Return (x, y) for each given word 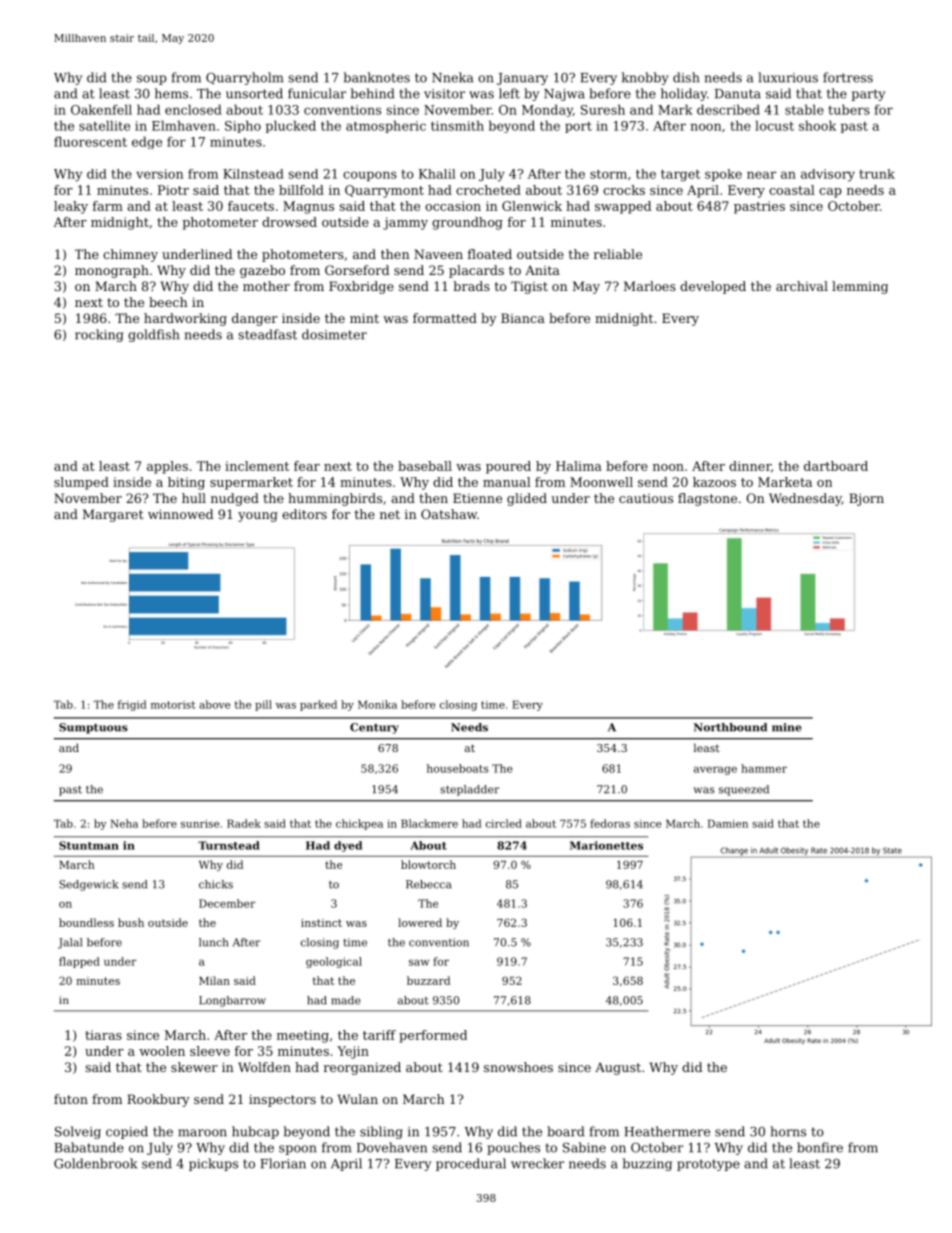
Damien (728, 823)
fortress (848, 77)
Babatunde (89, 1147)
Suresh (603, 109)
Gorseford (357, 270)
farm (108, 206)
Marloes (650, 286)
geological (334, 962)
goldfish (154, 335)
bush (131, 922)
